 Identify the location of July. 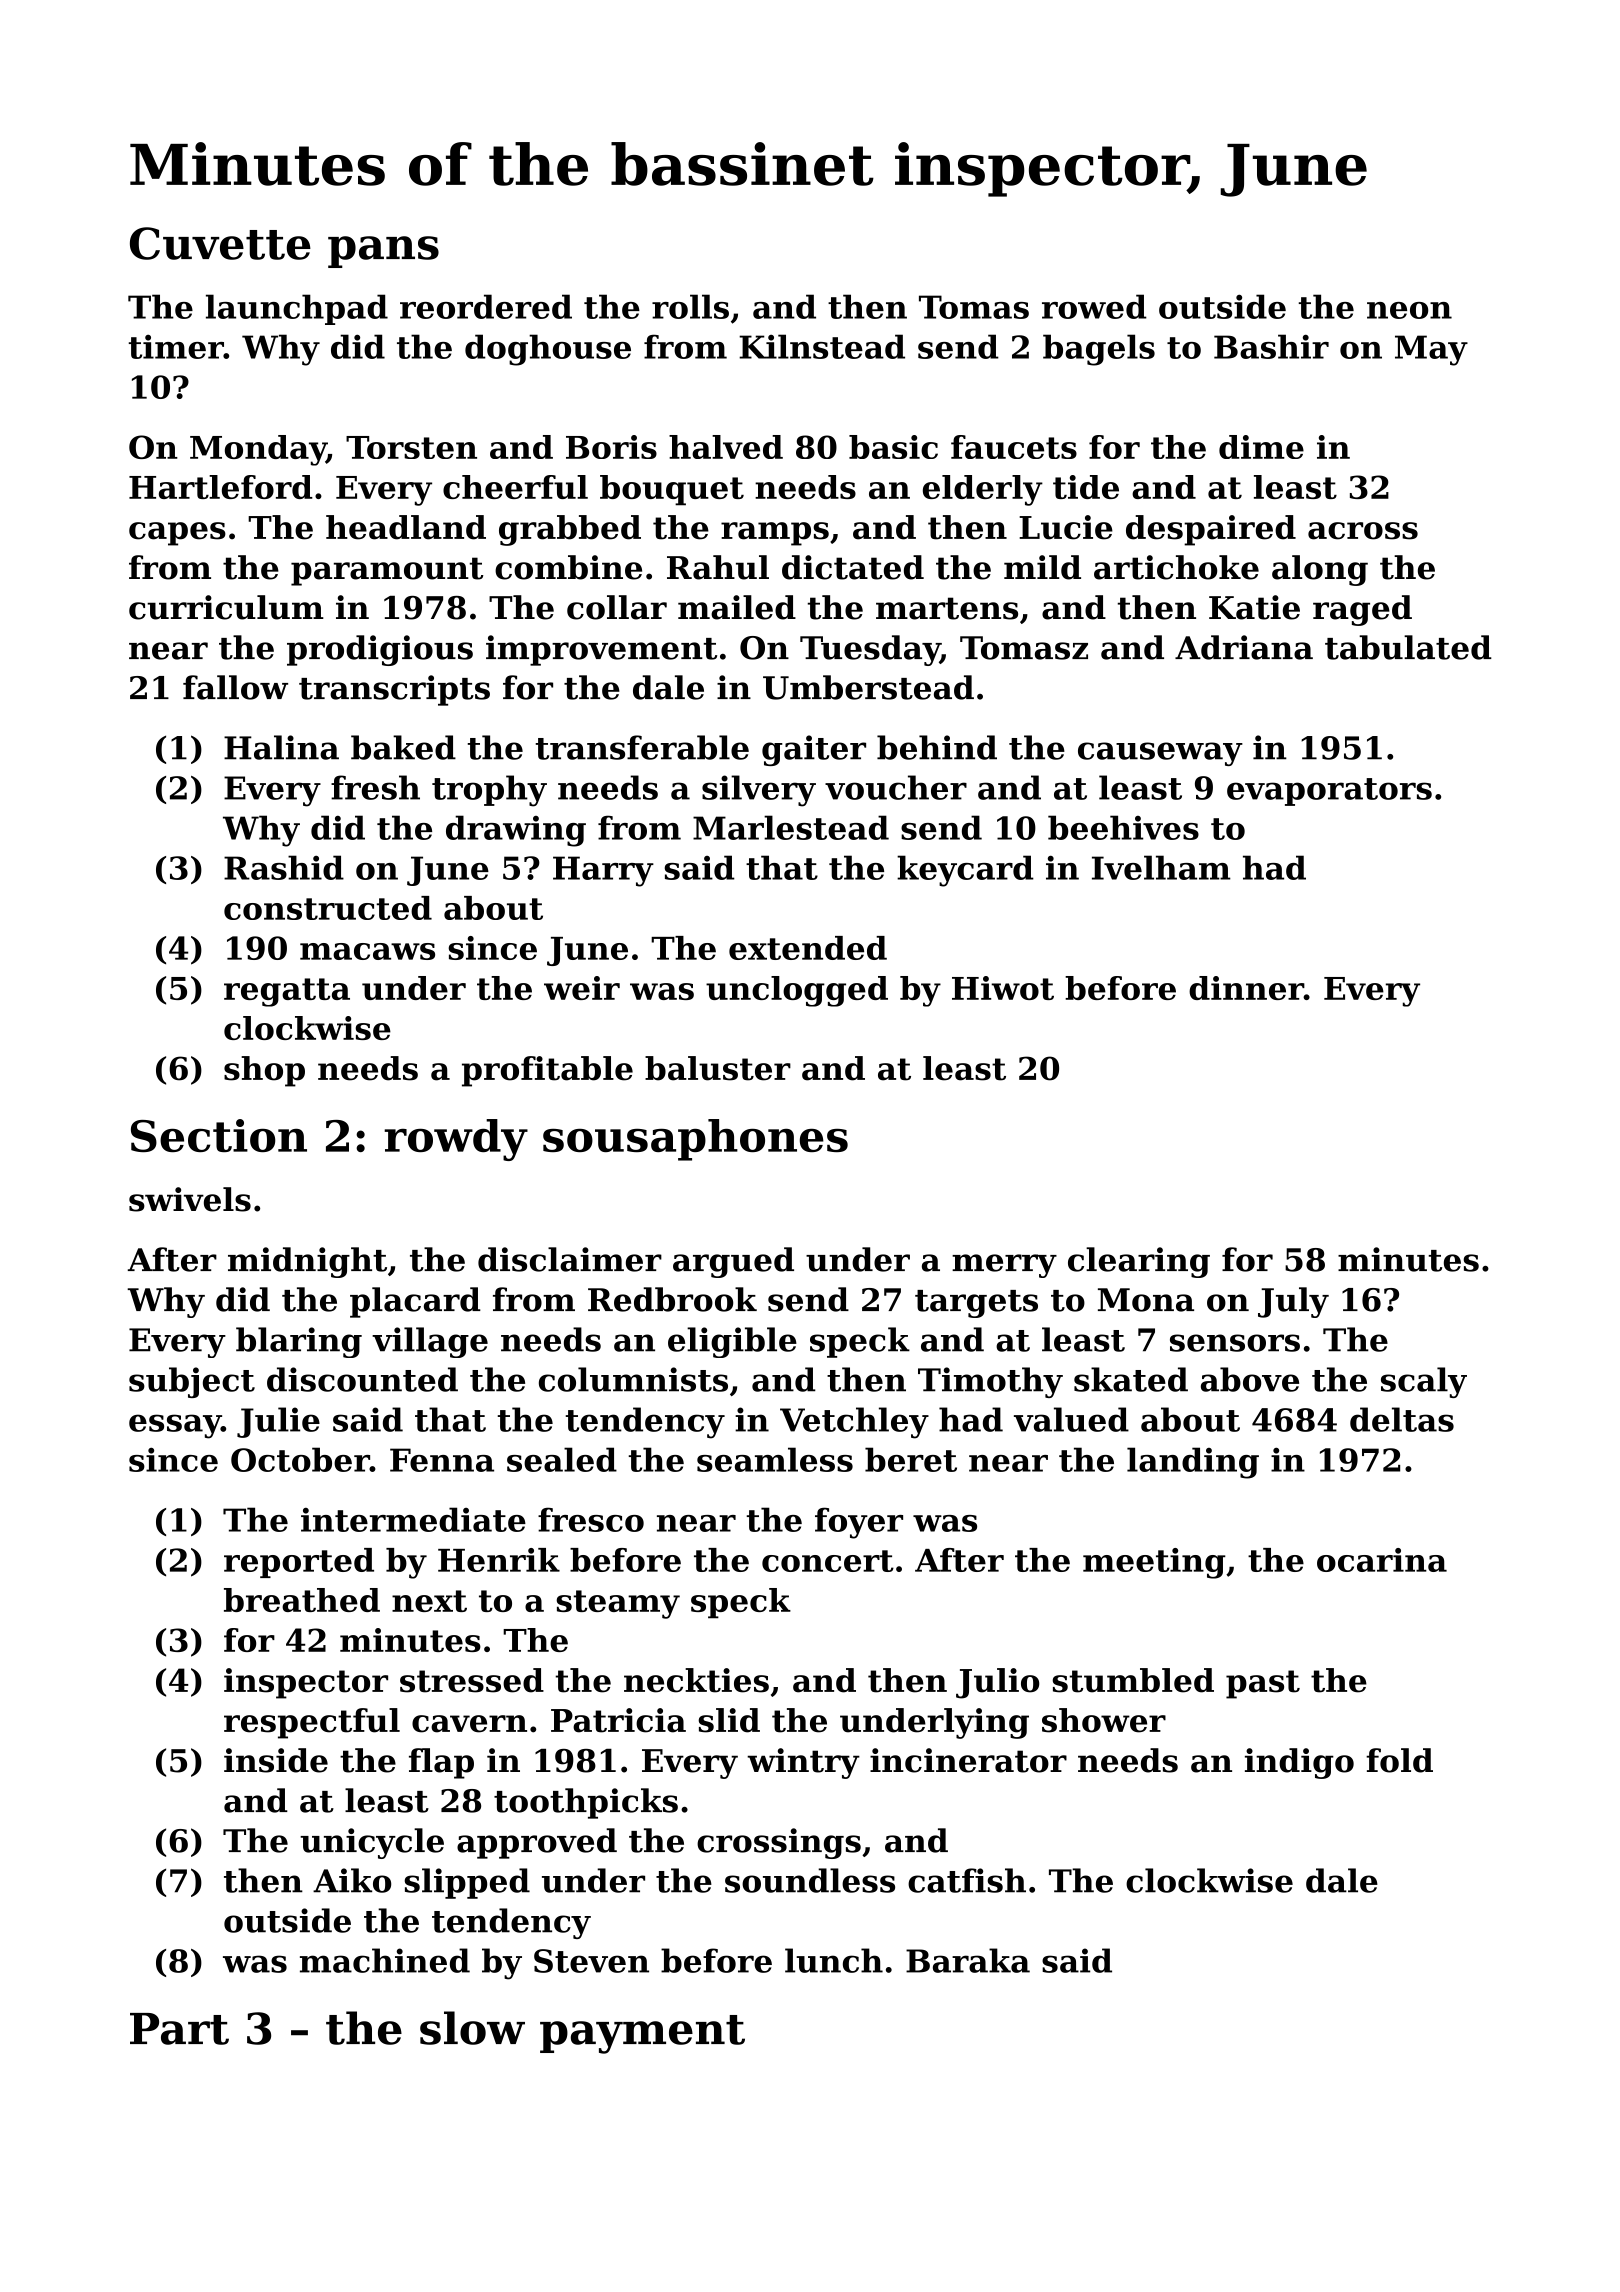
(1293, 1302).
